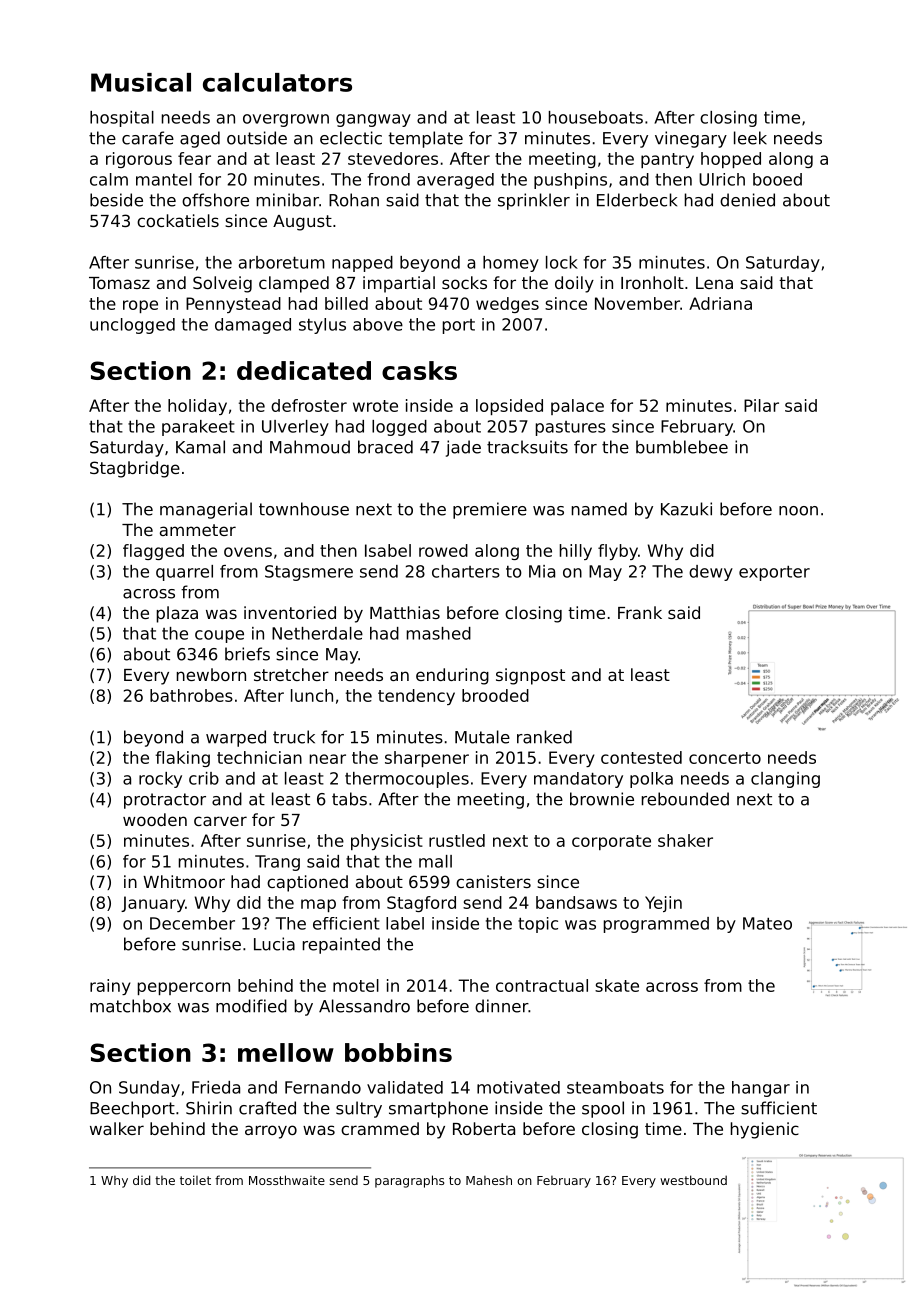 The image size is (924, 1308). Describe the element at coordinates (798, 511) in the screenshot. I see `noon` at that location.
